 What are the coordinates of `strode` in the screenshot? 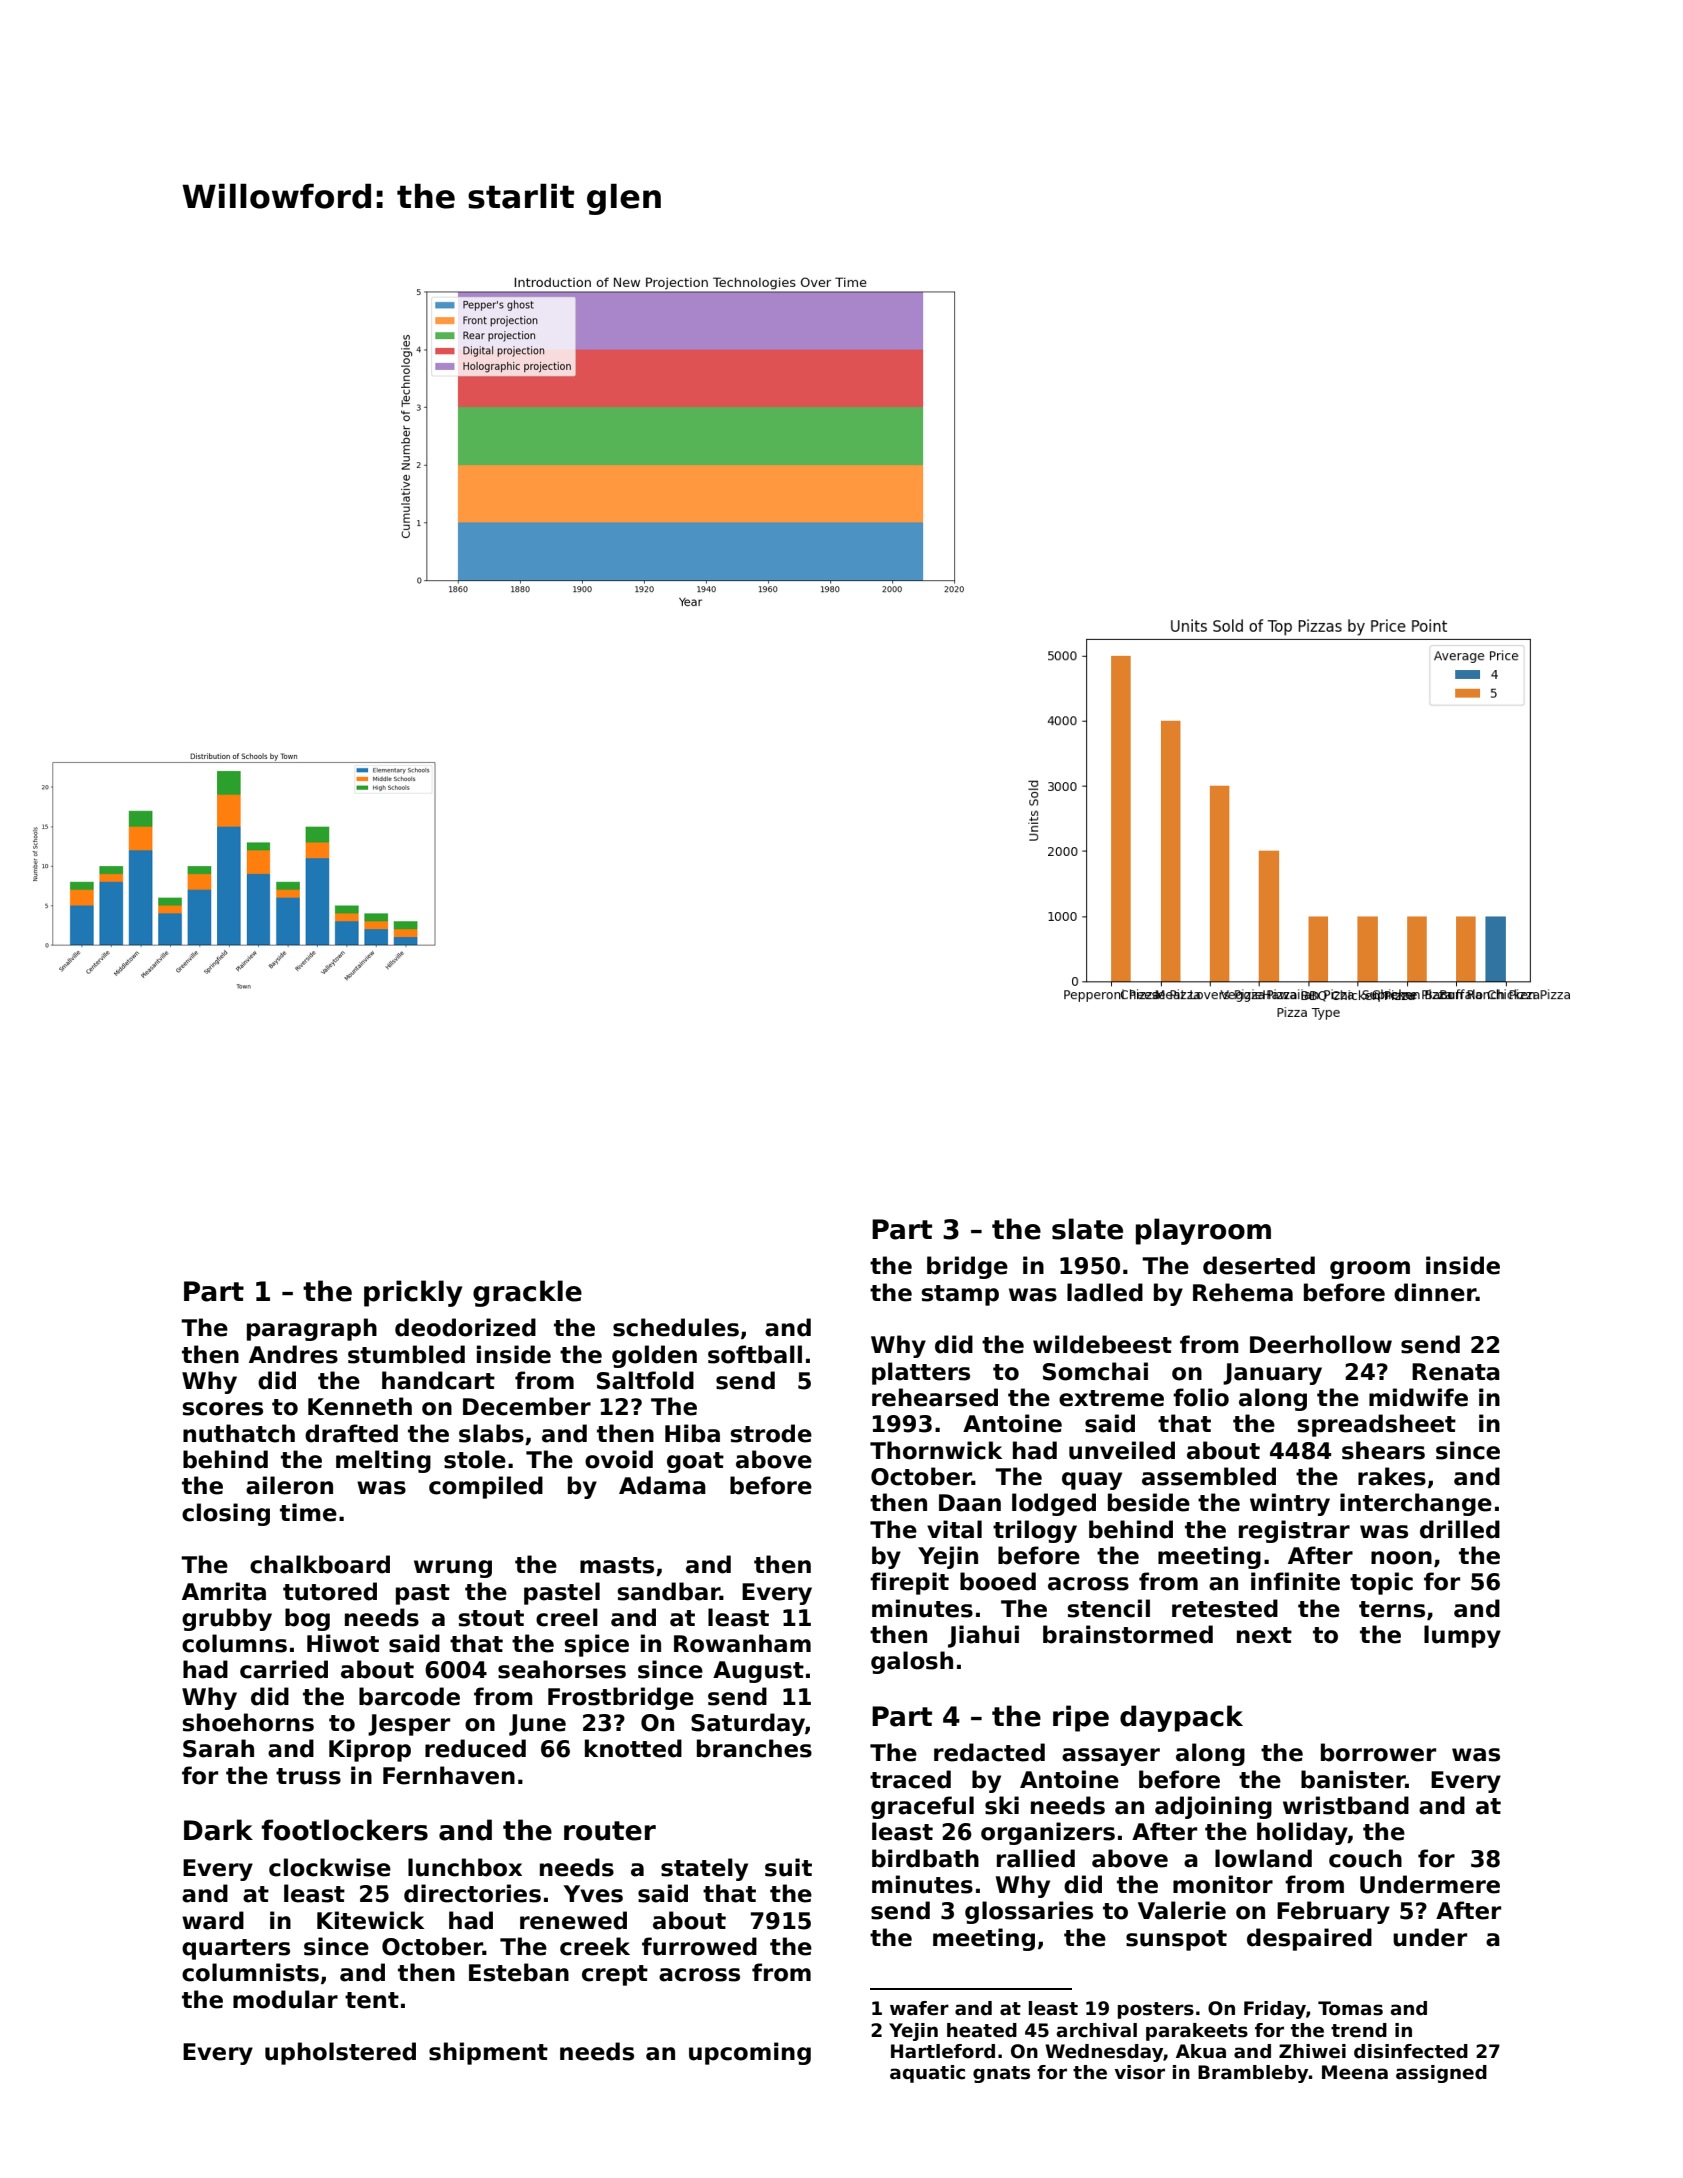 It's located at (771, 1433).
